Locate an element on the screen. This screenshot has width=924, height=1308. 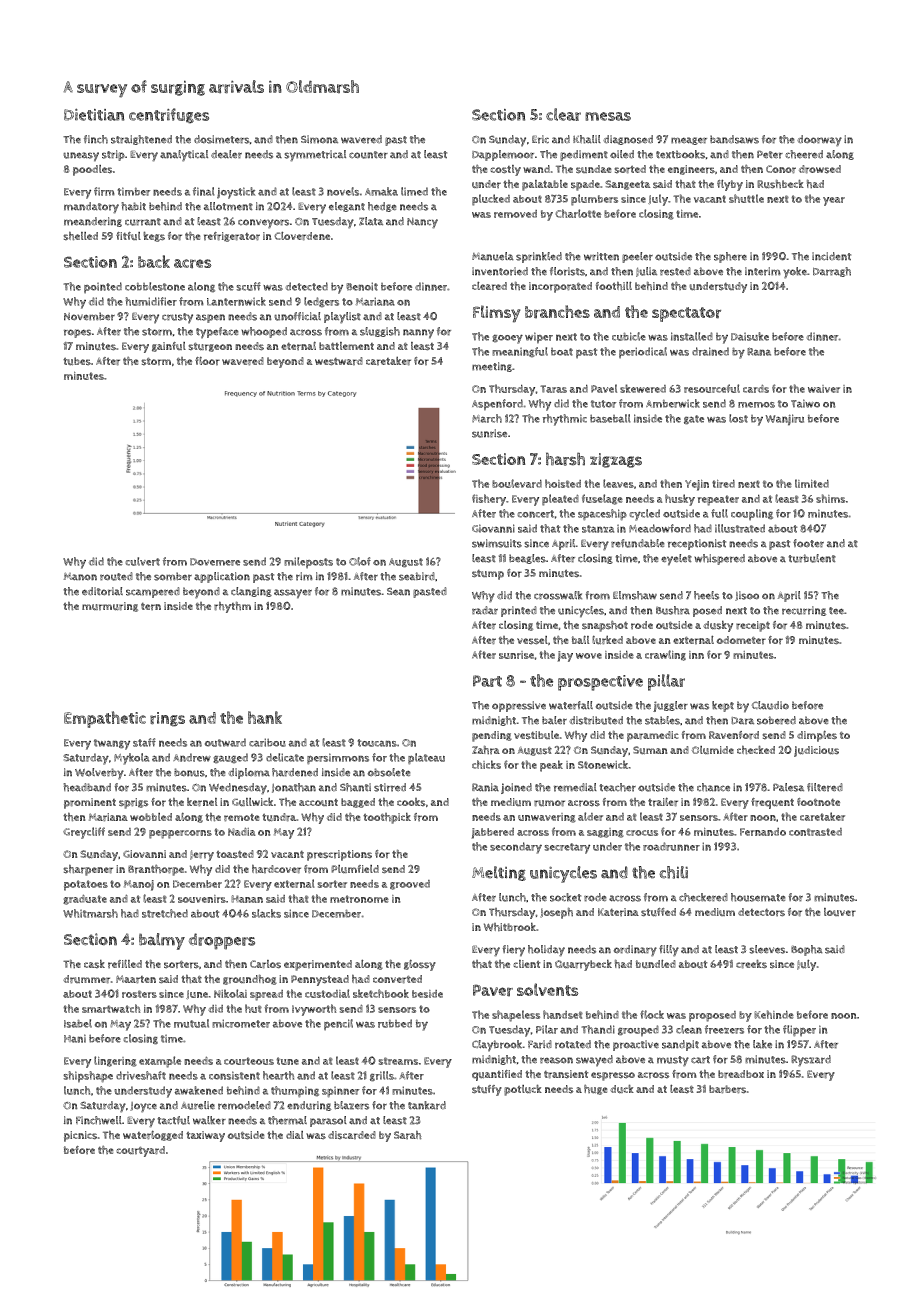
huge is located at coordinates (596, 1089).
